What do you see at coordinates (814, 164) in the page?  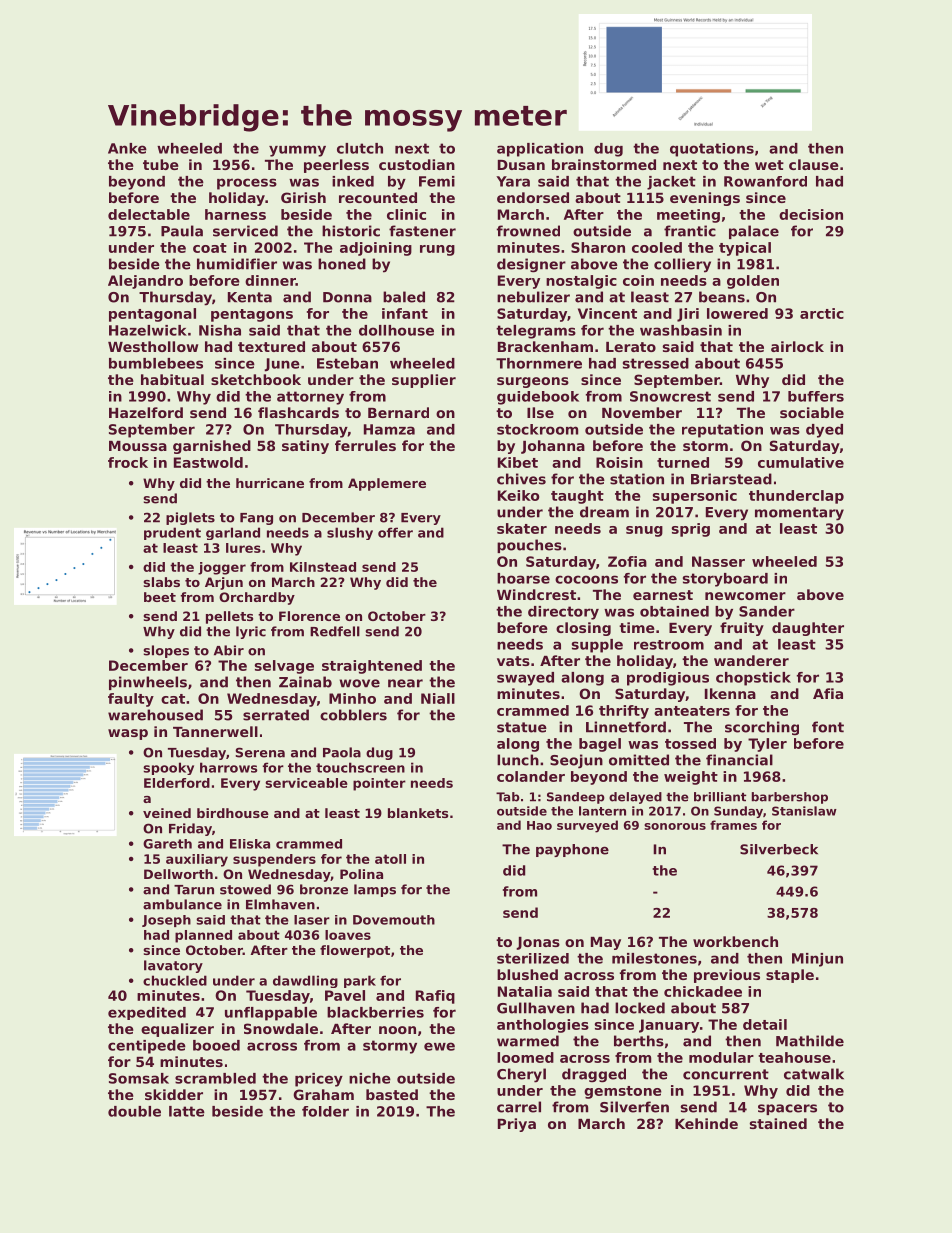 I see `clause` at bounding box center [814, 164].
